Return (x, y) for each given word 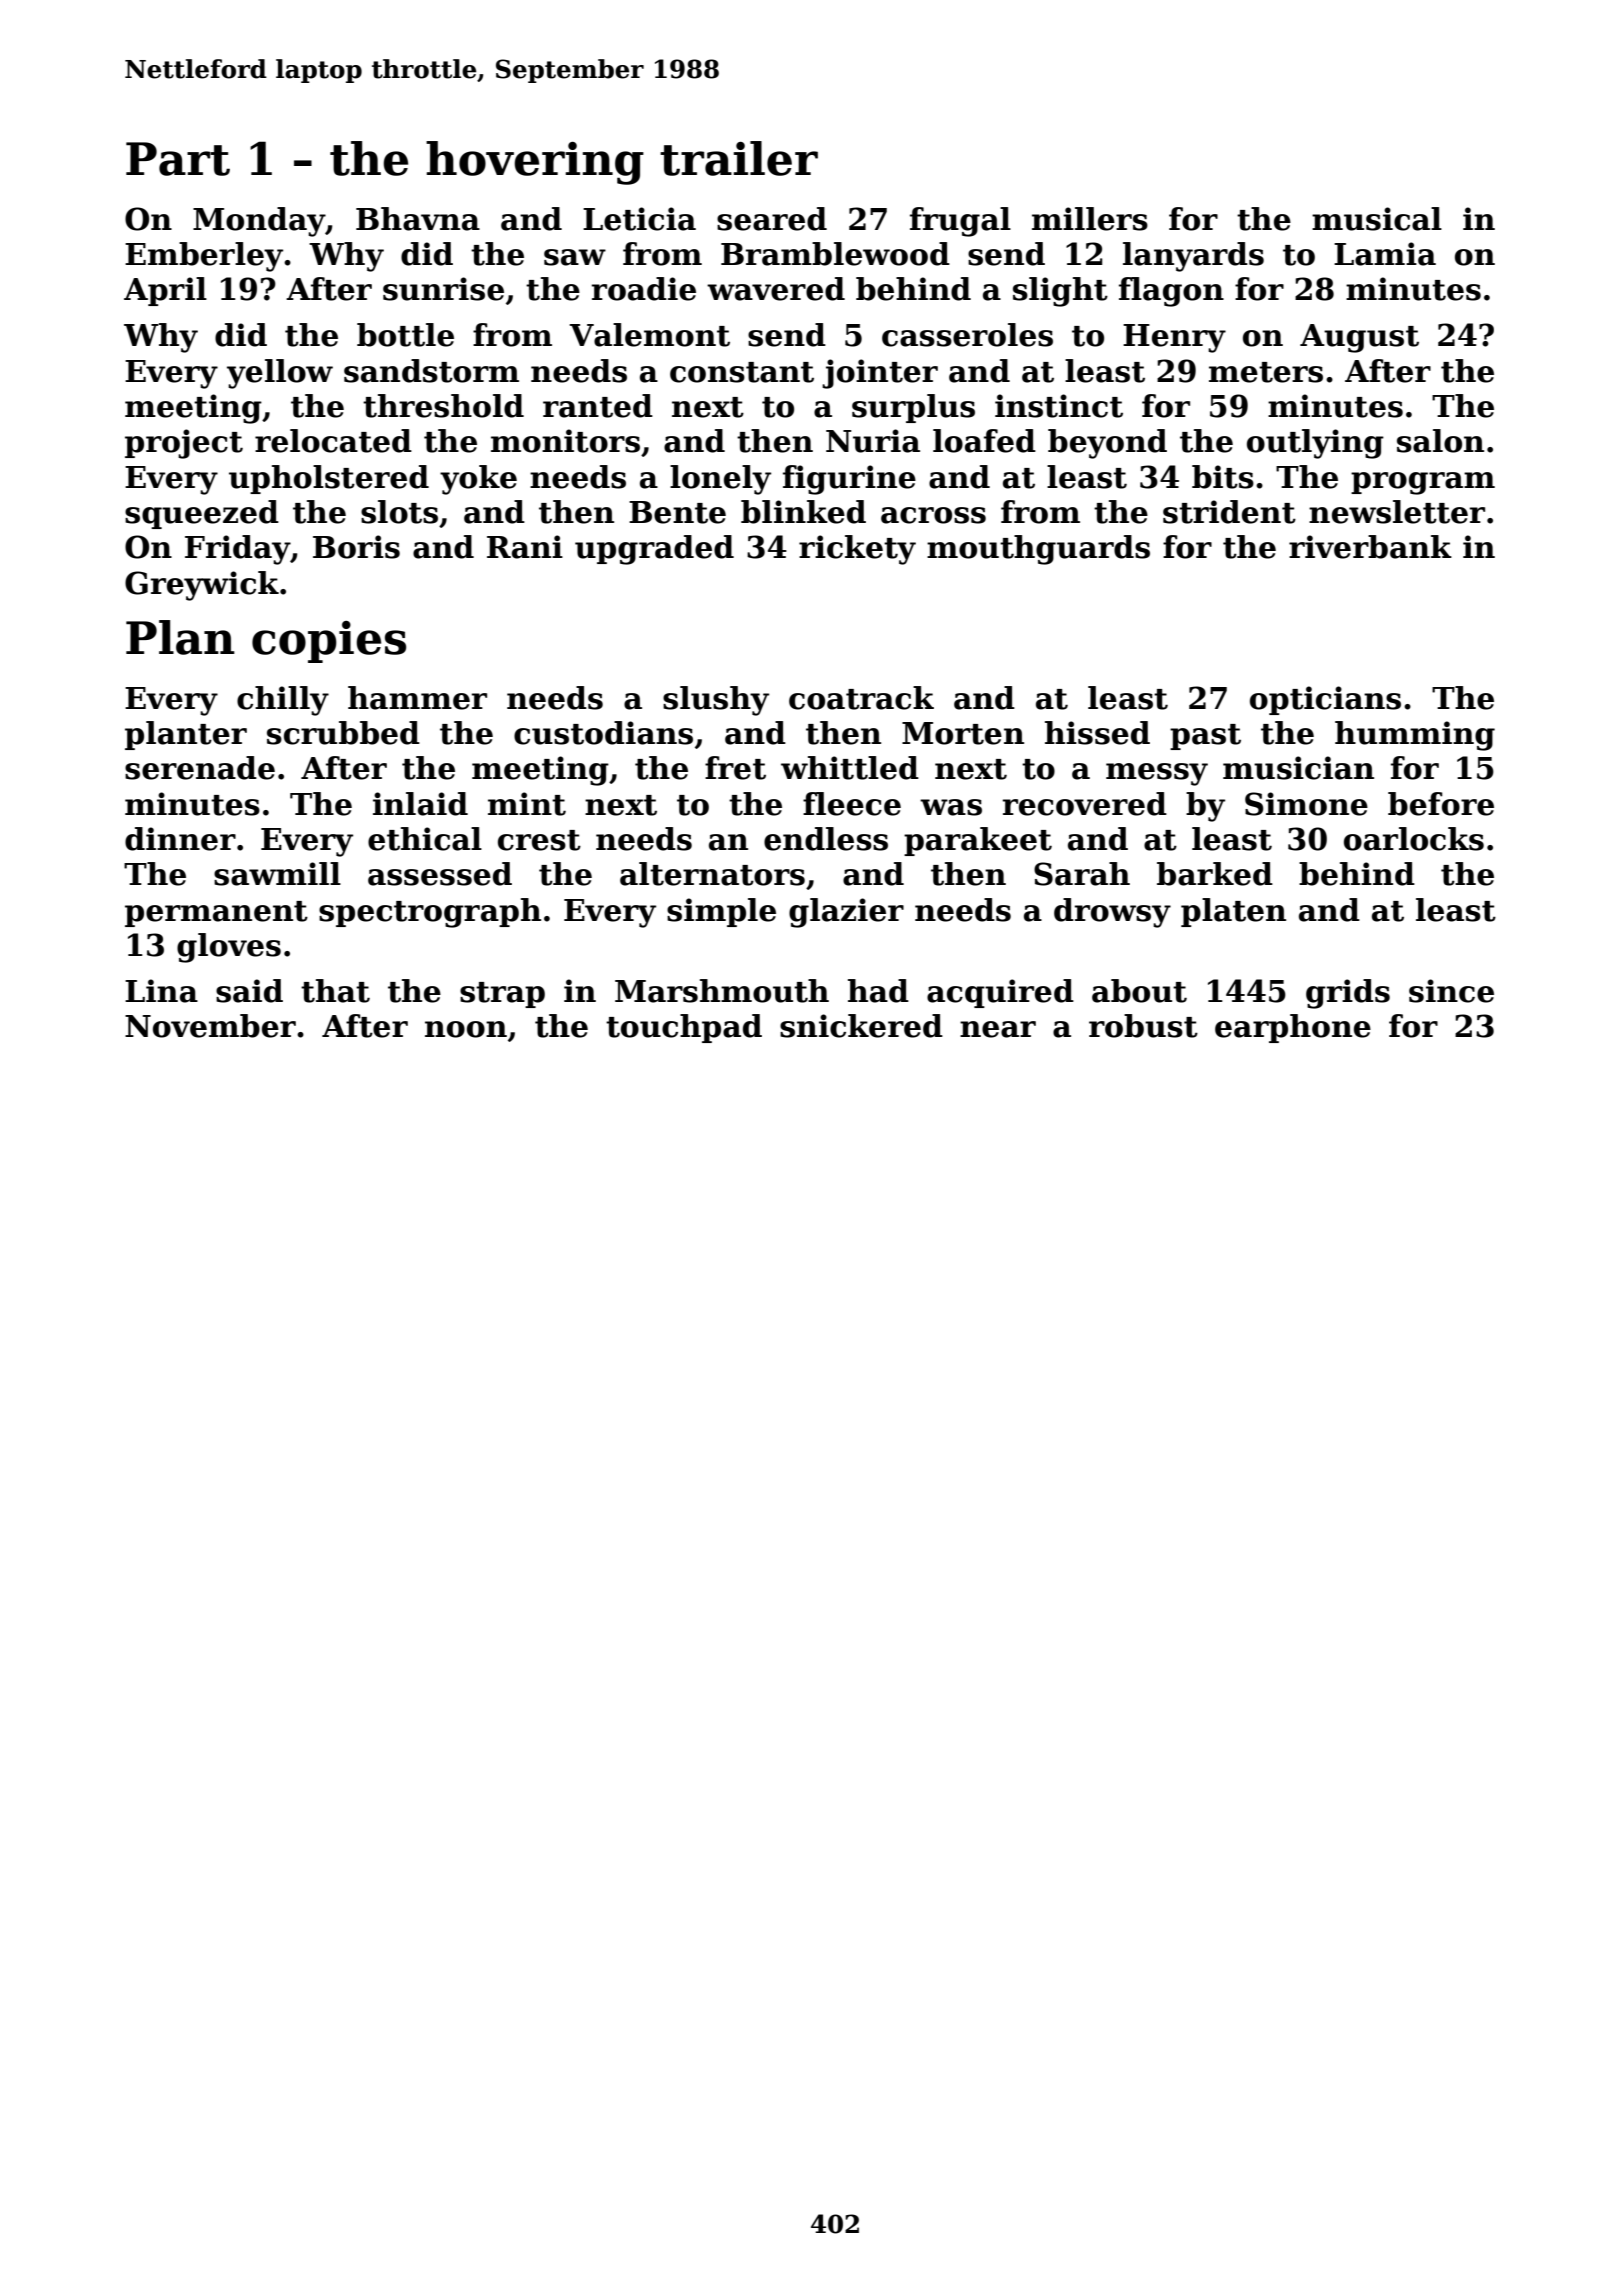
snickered (861, 1026)
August (1359, 338)
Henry (1174, 338)
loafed (984, 441)
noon (466, 1029)
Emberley (204, 257)
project (184, 444)
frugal (960, 222)
